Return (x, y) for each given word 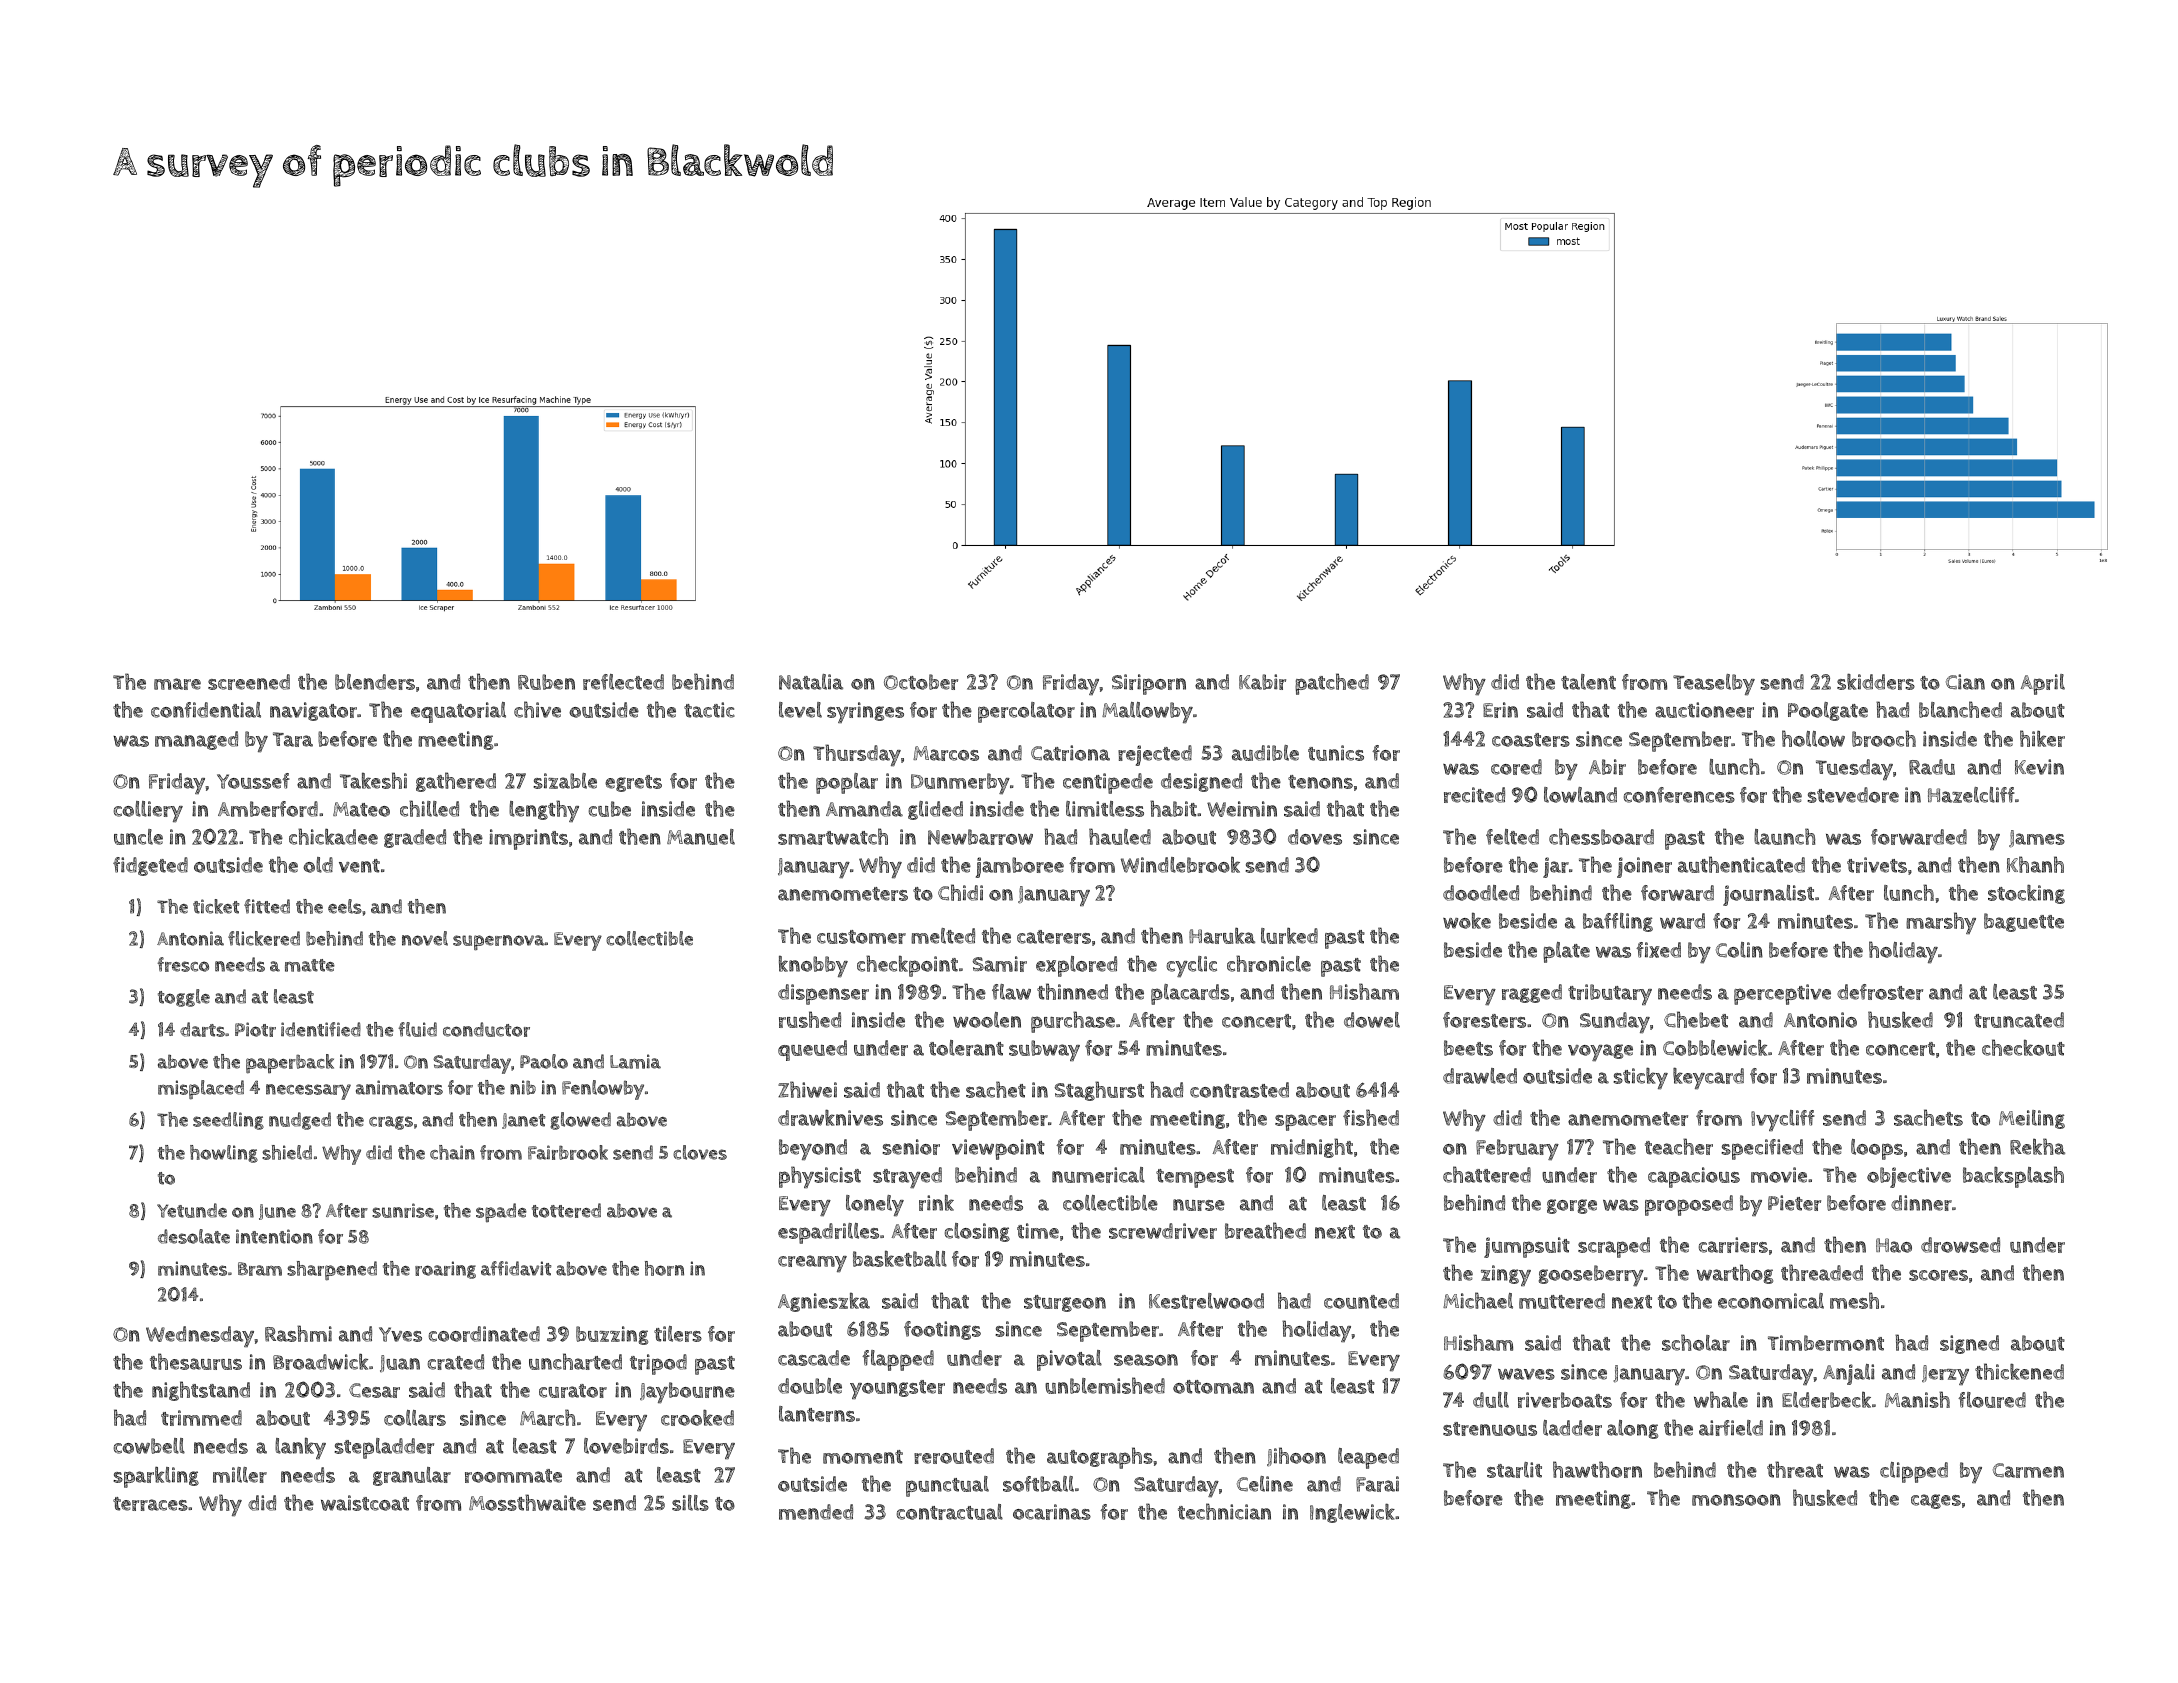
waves (1526, 1374)
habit (1173, 808)
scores (1938, 1275)
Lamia (635, 1061)
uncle (138, 837)
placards (1190, 994)
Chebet (1696, 1019)
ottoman (1213, 1387)
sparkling (156, 1477)
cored (1516, 767)
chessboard (1601, 836)
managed (196, 740)
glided (935, 810)
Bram (260, 1269)
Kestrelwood (1206, 1301)
